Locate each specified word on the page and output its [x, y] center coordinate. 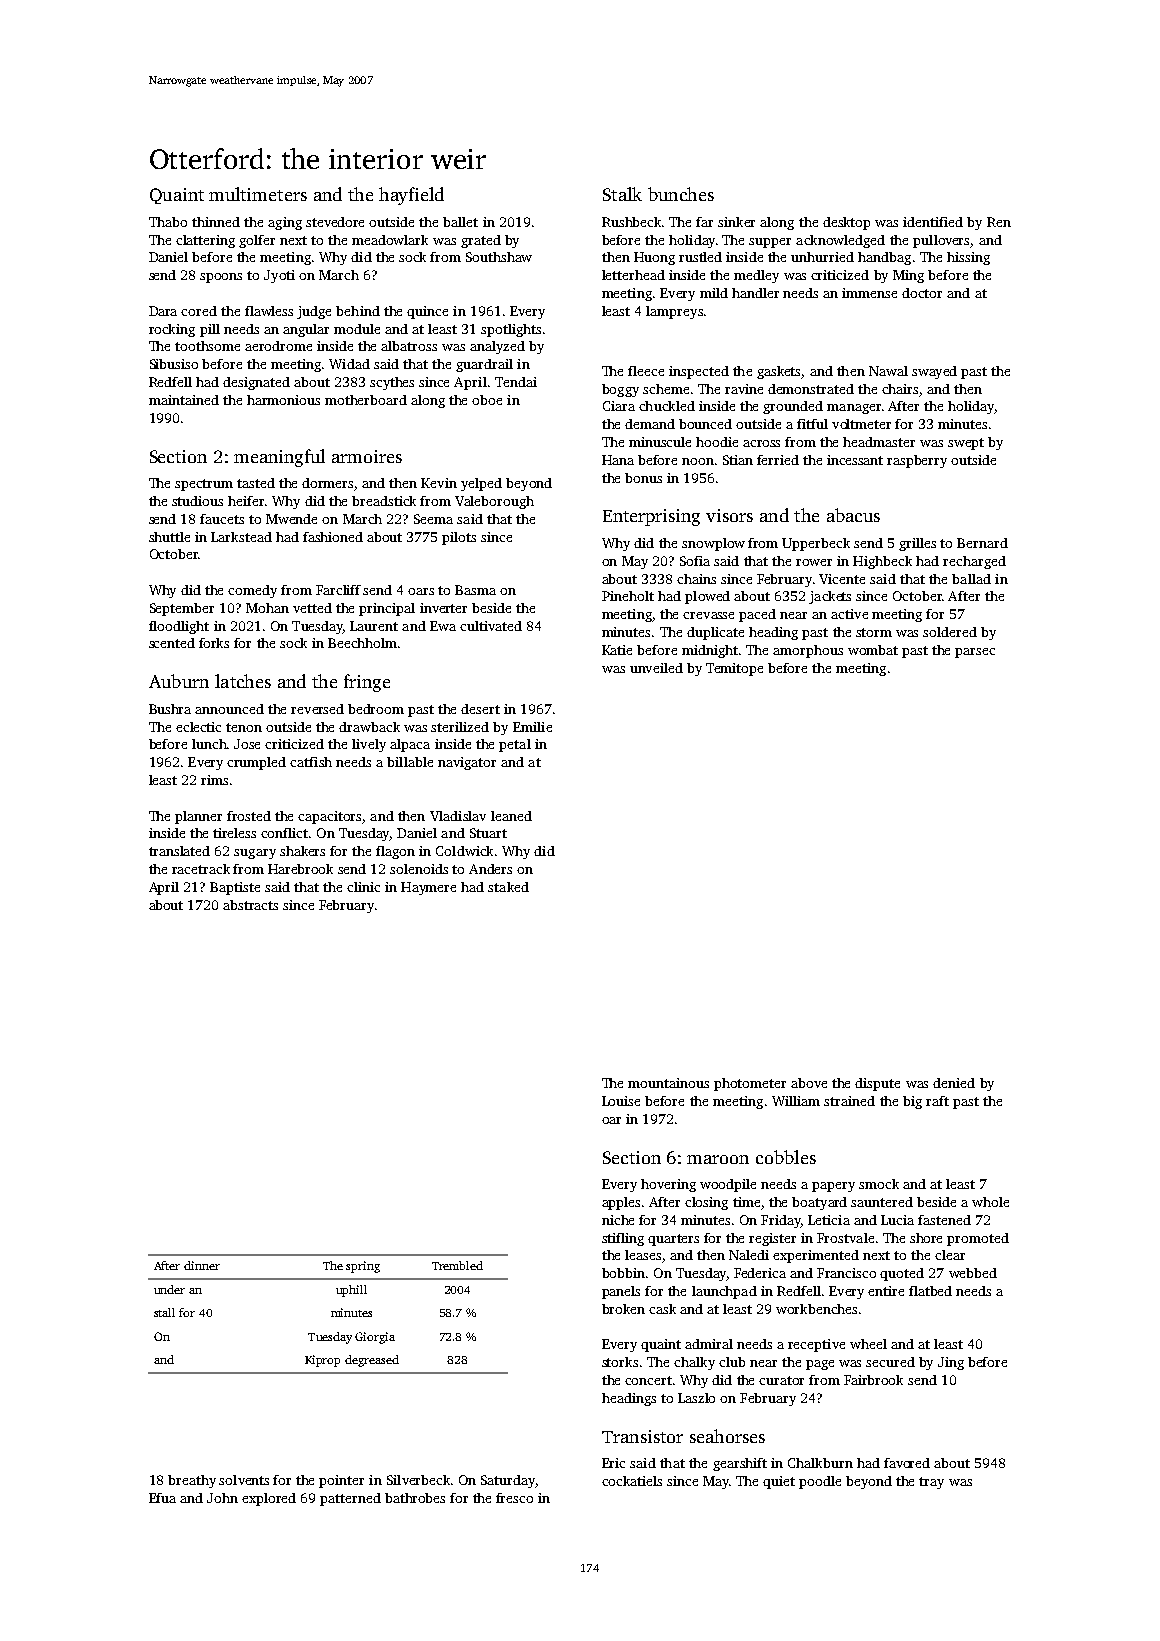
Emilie [532, 727]
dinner [202, 1265]
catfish [311, 762]
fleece [646, 371]
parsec [975, 653]
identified [933, 222]
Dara [163, 311]
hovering [668, 1185]
